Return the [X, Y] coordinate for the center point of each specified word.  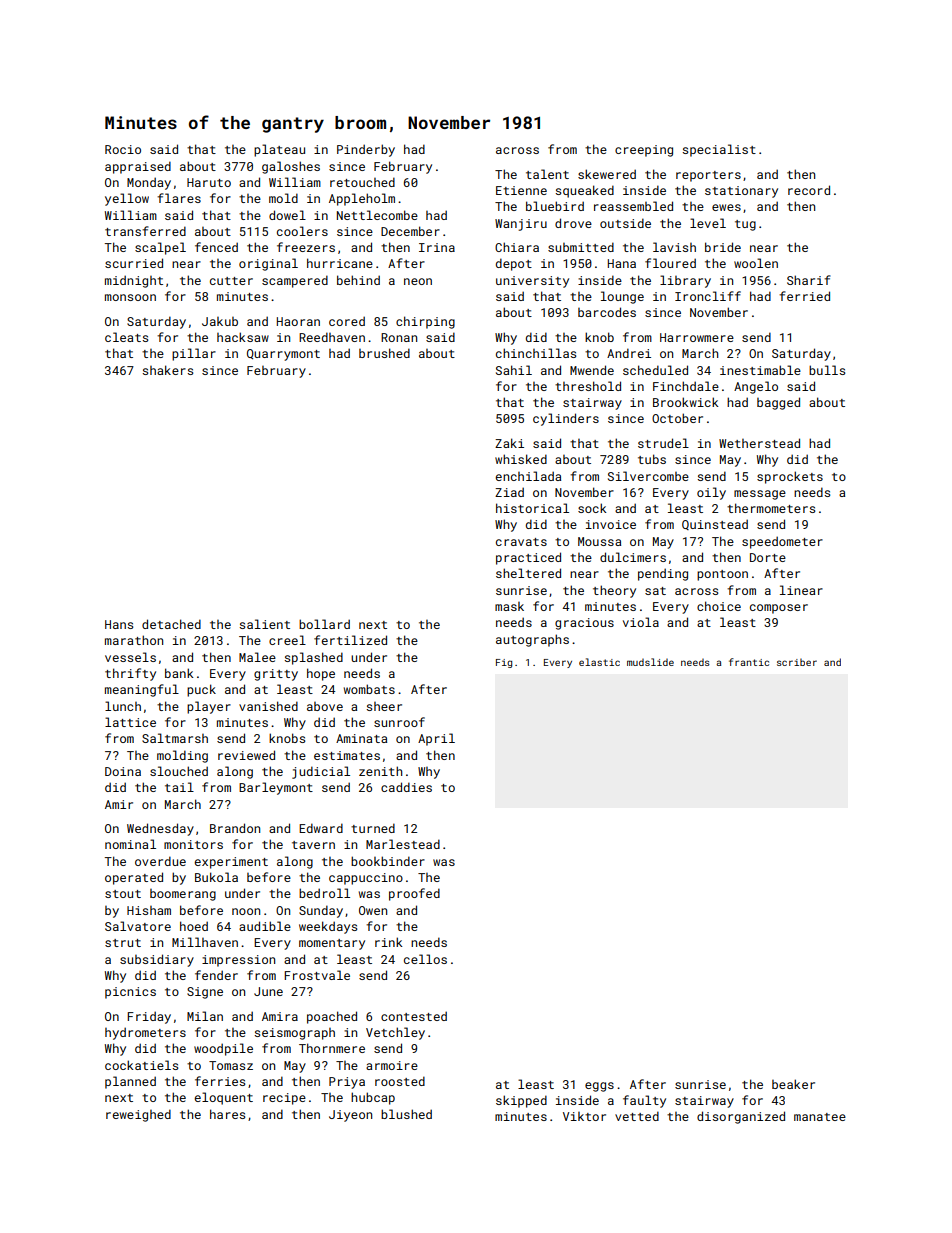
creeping [644, 151]
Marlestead [403, 844]
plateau [279, 150]
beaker [793, 1084]
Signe [205, 993]
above [325, 706]
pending [663, 574]
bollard [324, 624]
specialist [719, 150]
